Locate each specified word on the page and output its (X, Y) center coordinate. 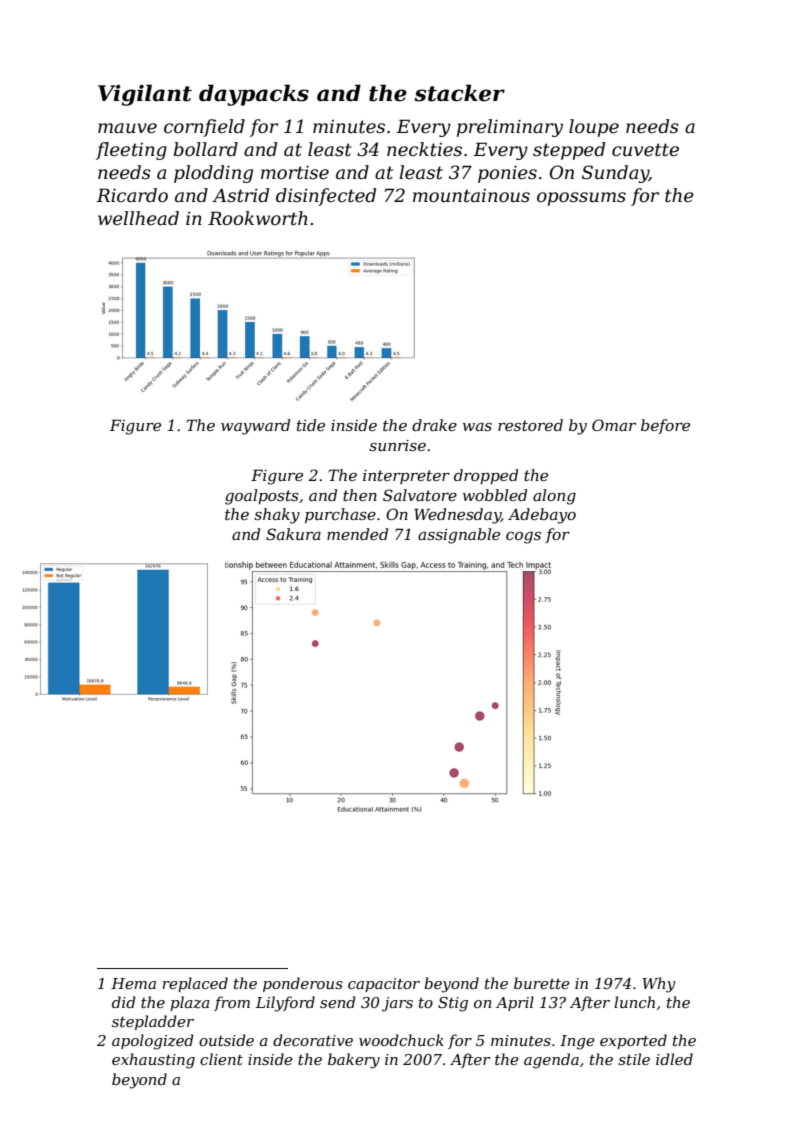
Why (658, 985)
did (124, 1002)
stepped (569, 151)
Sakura (293, 534)
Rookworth (258, 218)
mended (357, 534)
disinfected (326, 197)
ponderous (303, 984)
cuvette (645, 150)
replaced (195, 984)
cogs (523, 538)
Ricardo (132, 195)
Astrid (240, 195)
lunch (634, 1002)
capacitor (384, 985)
